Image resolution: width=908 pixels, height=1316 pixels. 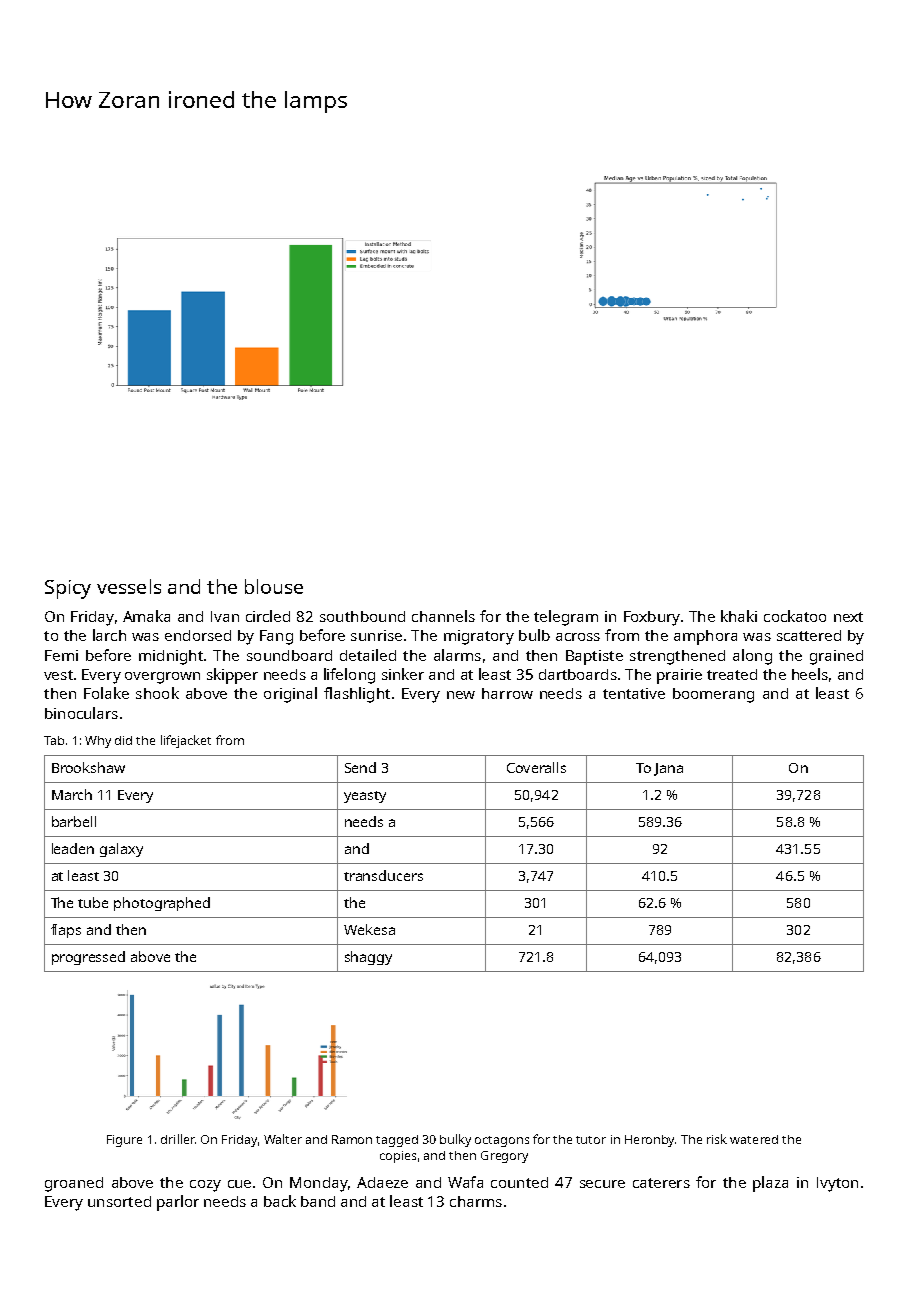 What do you see at coordinates (848, 617) in the image?
I see `next` at bounding box center [848, 617].
